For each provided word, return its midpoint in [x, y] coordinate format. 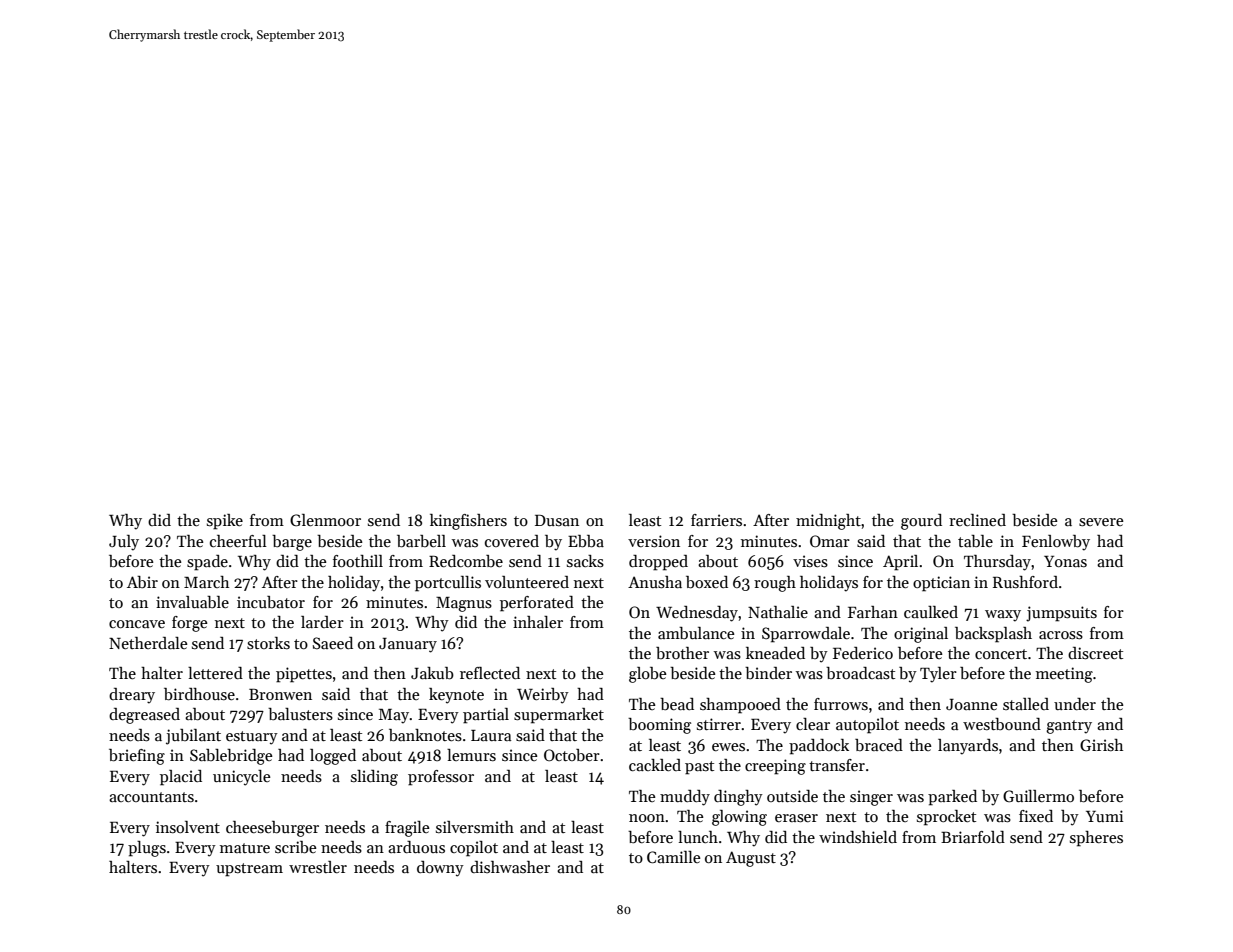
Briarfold [973, 837]
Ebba [586, 541]
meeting [1064, 675]
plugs [147, 849]
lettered [215, 673]
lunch [698, 837]
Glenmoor [325, 520]
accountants [151, 797]
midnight [828, 522]
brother [682, 653]
